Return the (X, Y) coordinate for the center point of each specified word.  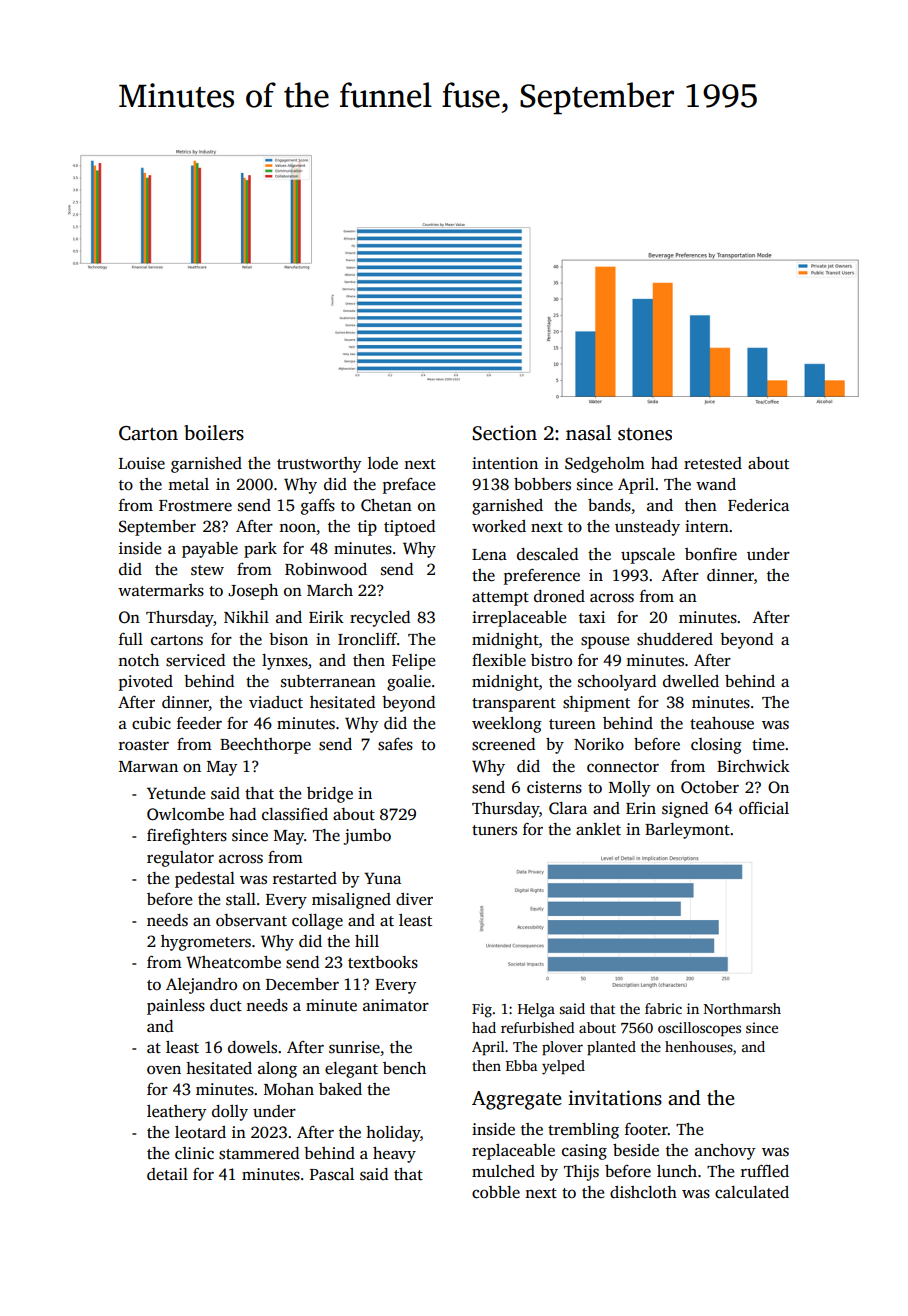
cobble (496, 1192)
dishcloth (643, 1192)
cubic (151, 723)
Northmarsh (742, 1008)
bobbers (542, 484)
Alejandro (201, 986)
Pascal (332, 1174)
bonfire (711, 554)
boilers (214, 433)
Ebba (521, 1065)
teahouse (722, 723)
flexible (499, 660)
